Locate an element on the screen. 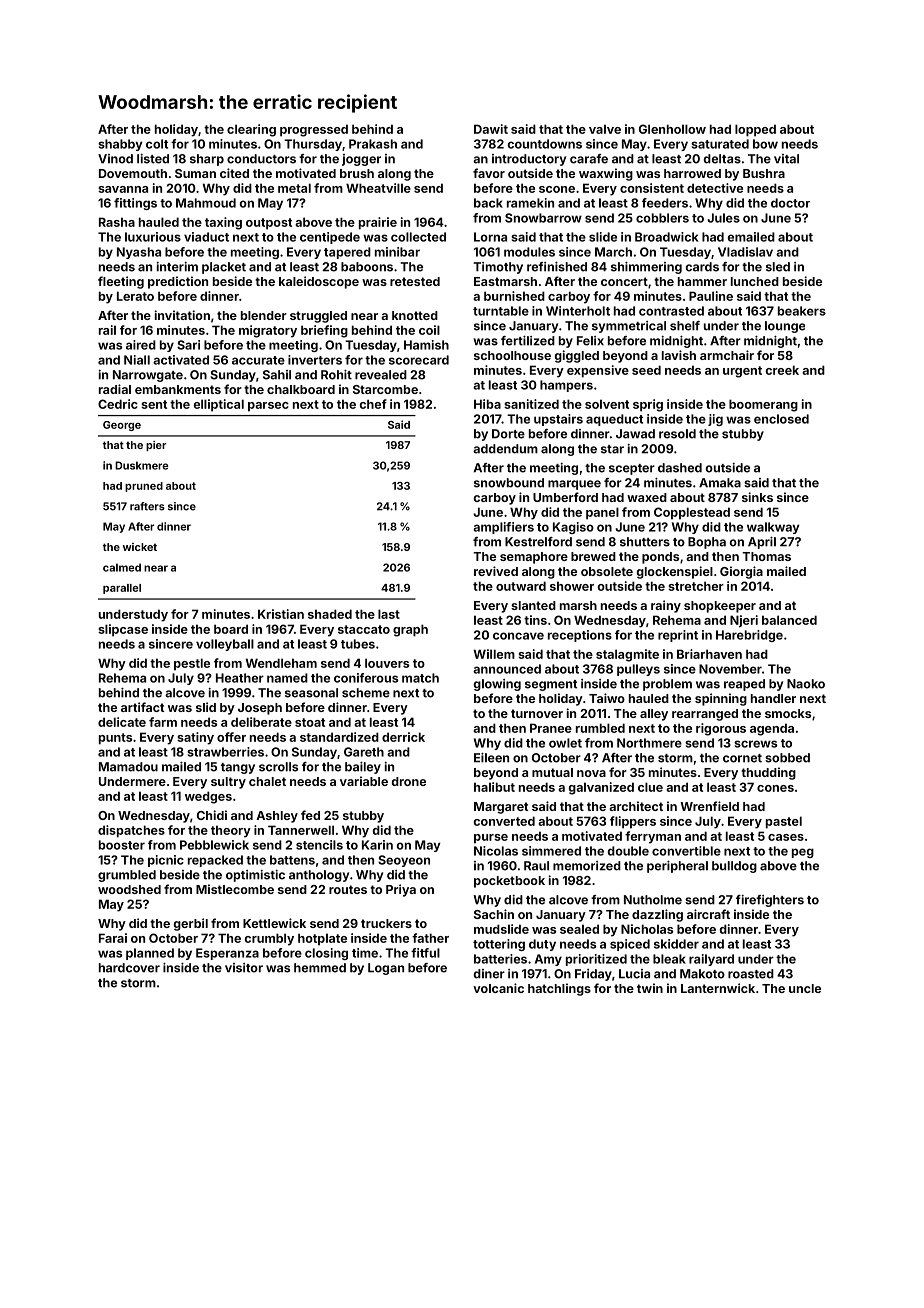 Image resolution: width=924 pixels, height=1308 pixels. lopped is located at coordinates (755, 130).
